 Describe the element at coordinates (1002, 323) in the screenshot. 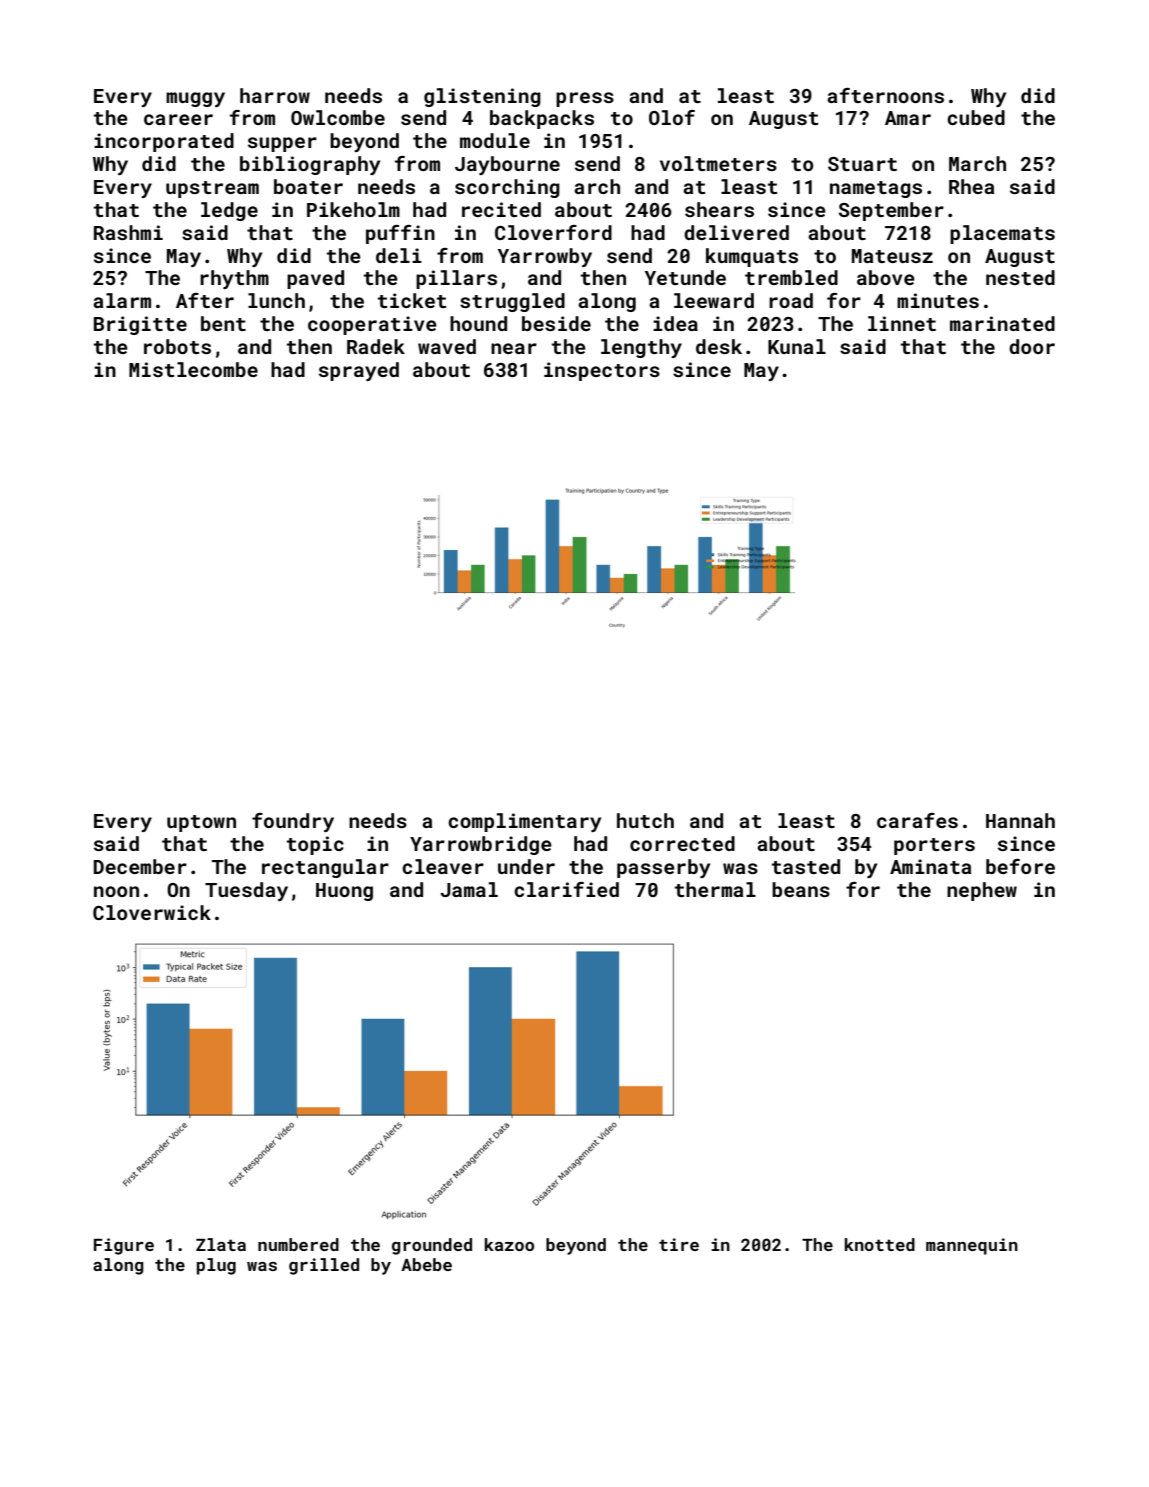

I see `marinated` at that location.
